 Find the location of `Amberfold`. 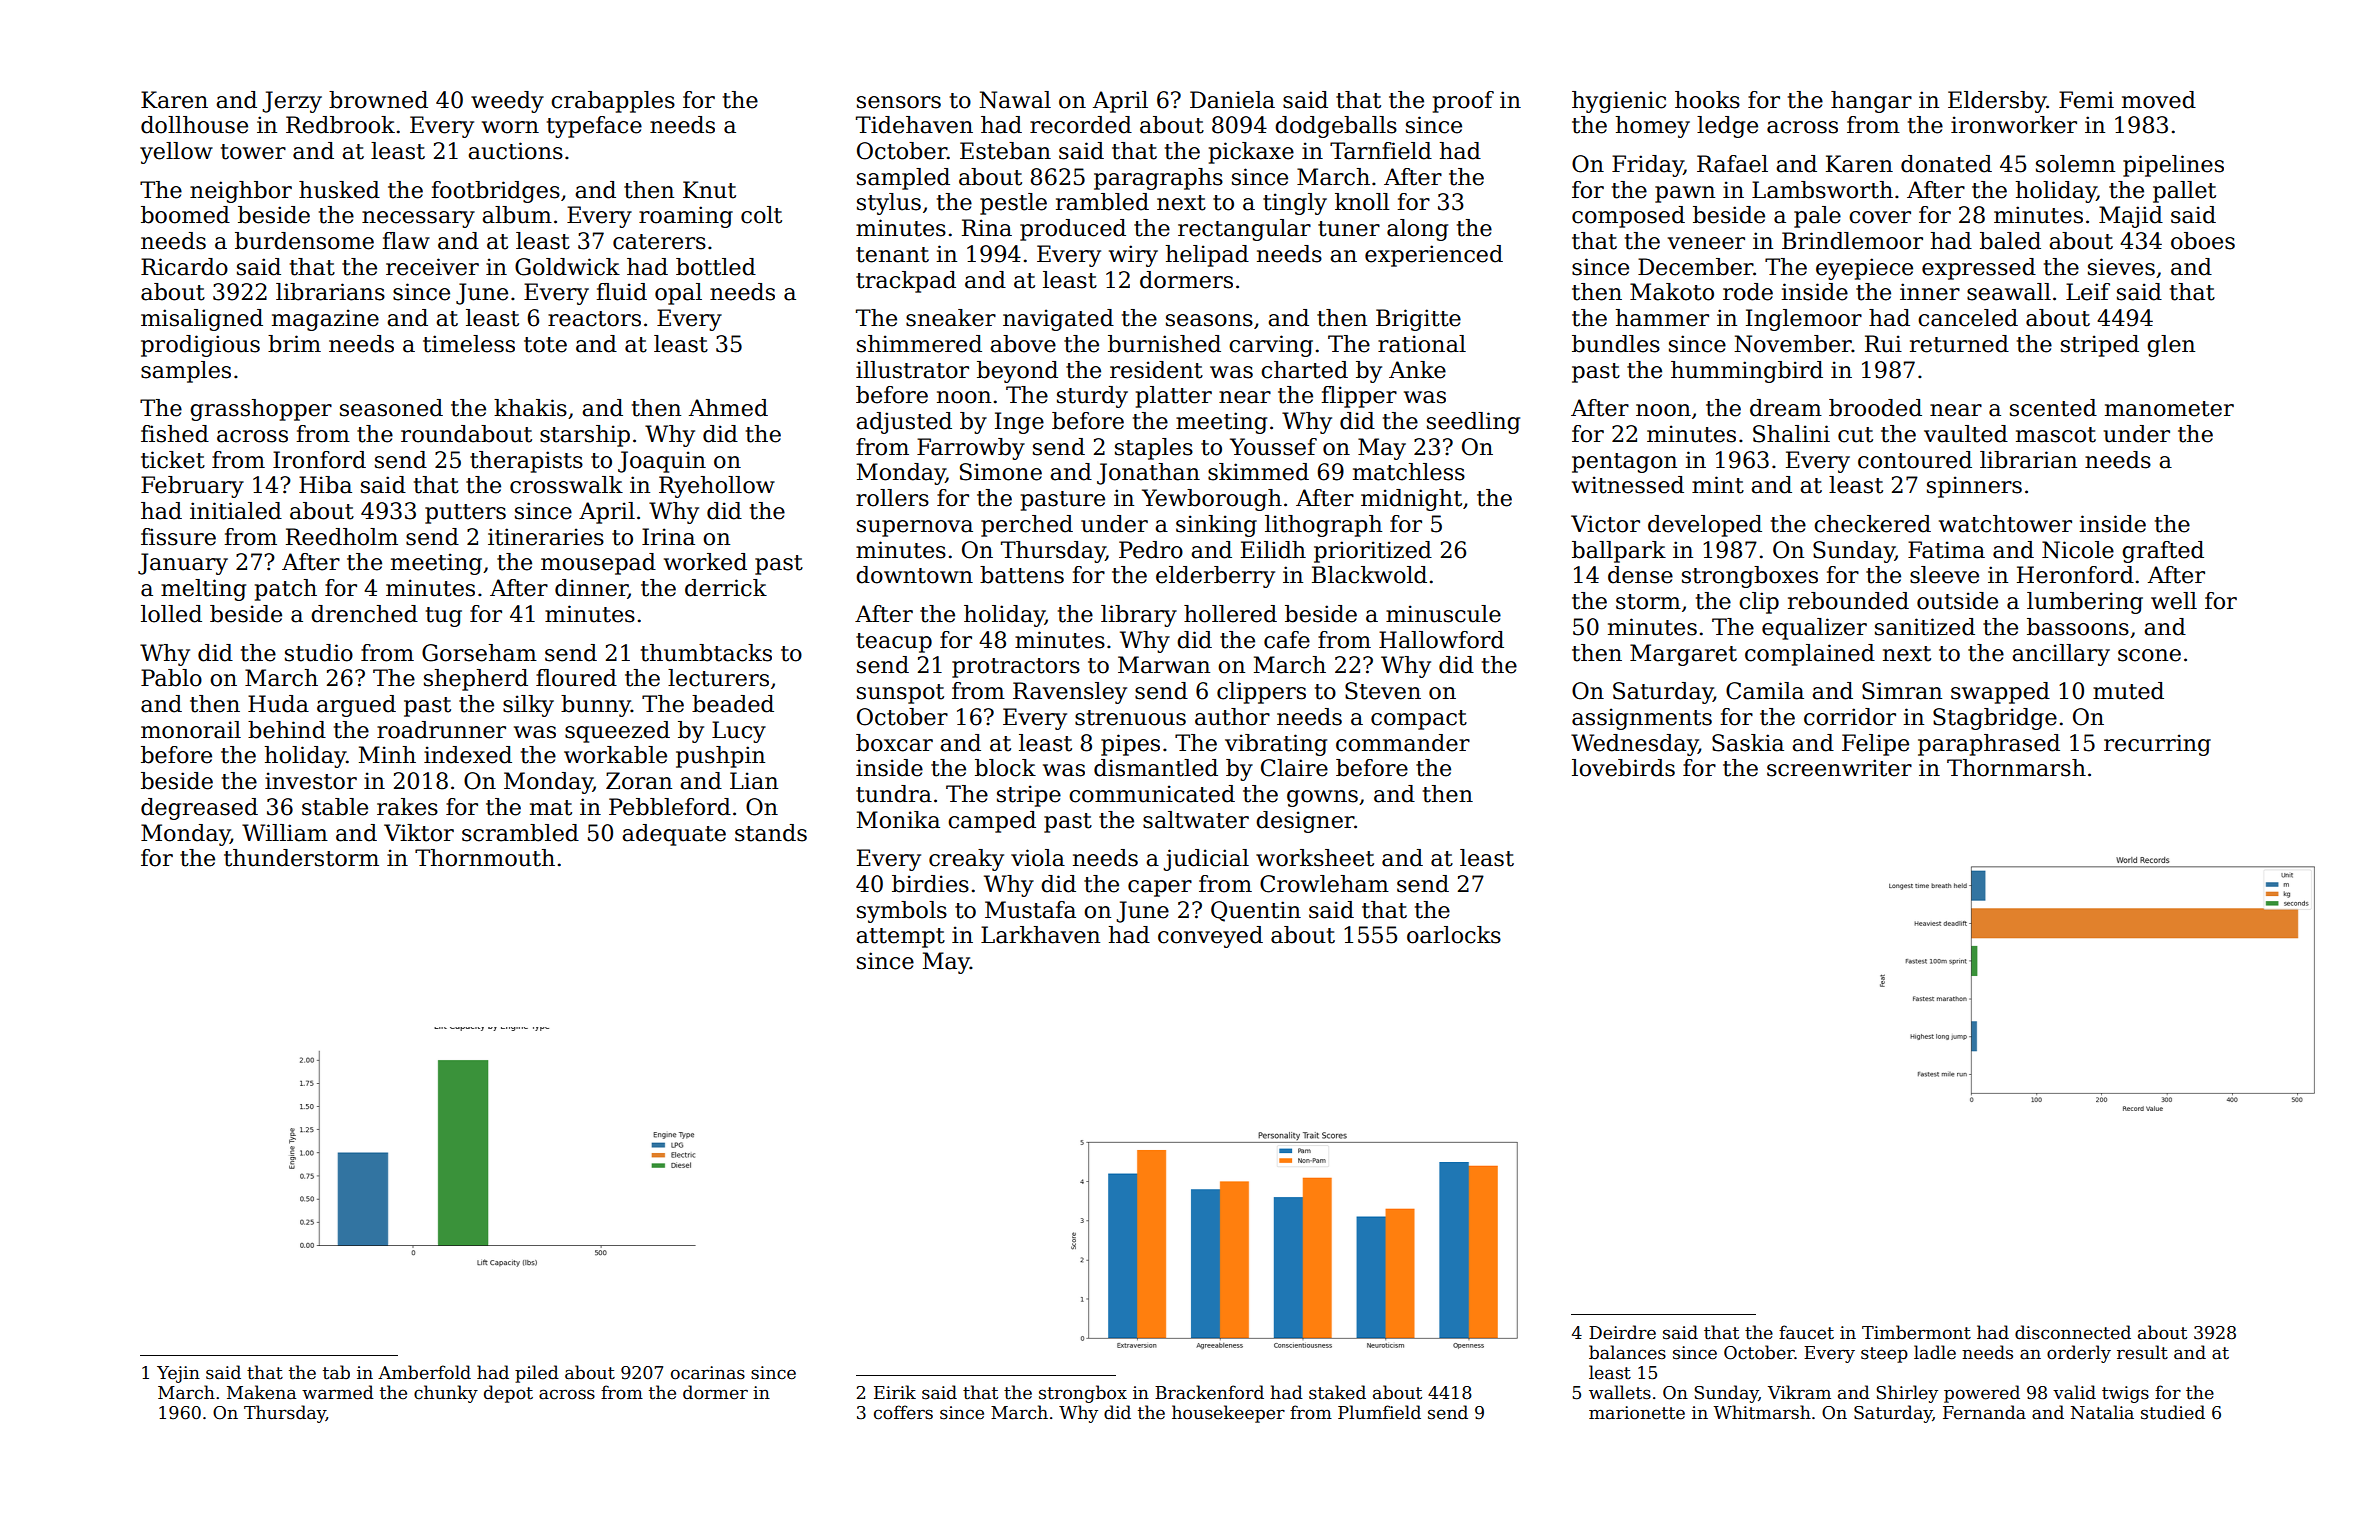

Amberfold is located at coordinates (424, 1372).
